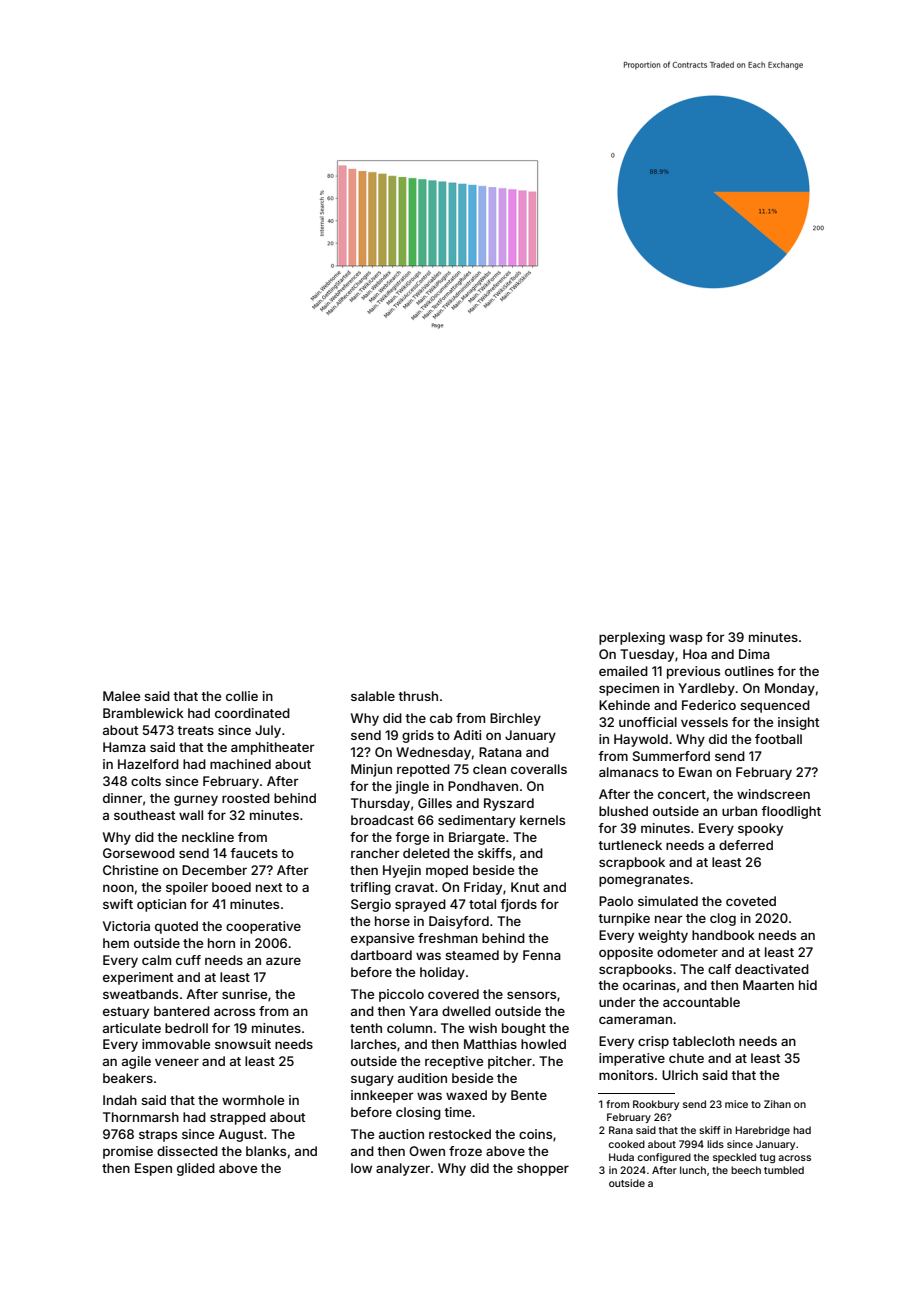 The image size is (924, 1308). What do you see at coordinates (760, 829) in the screenshot?
I see `spooky` at bounding box center [760, 829].
